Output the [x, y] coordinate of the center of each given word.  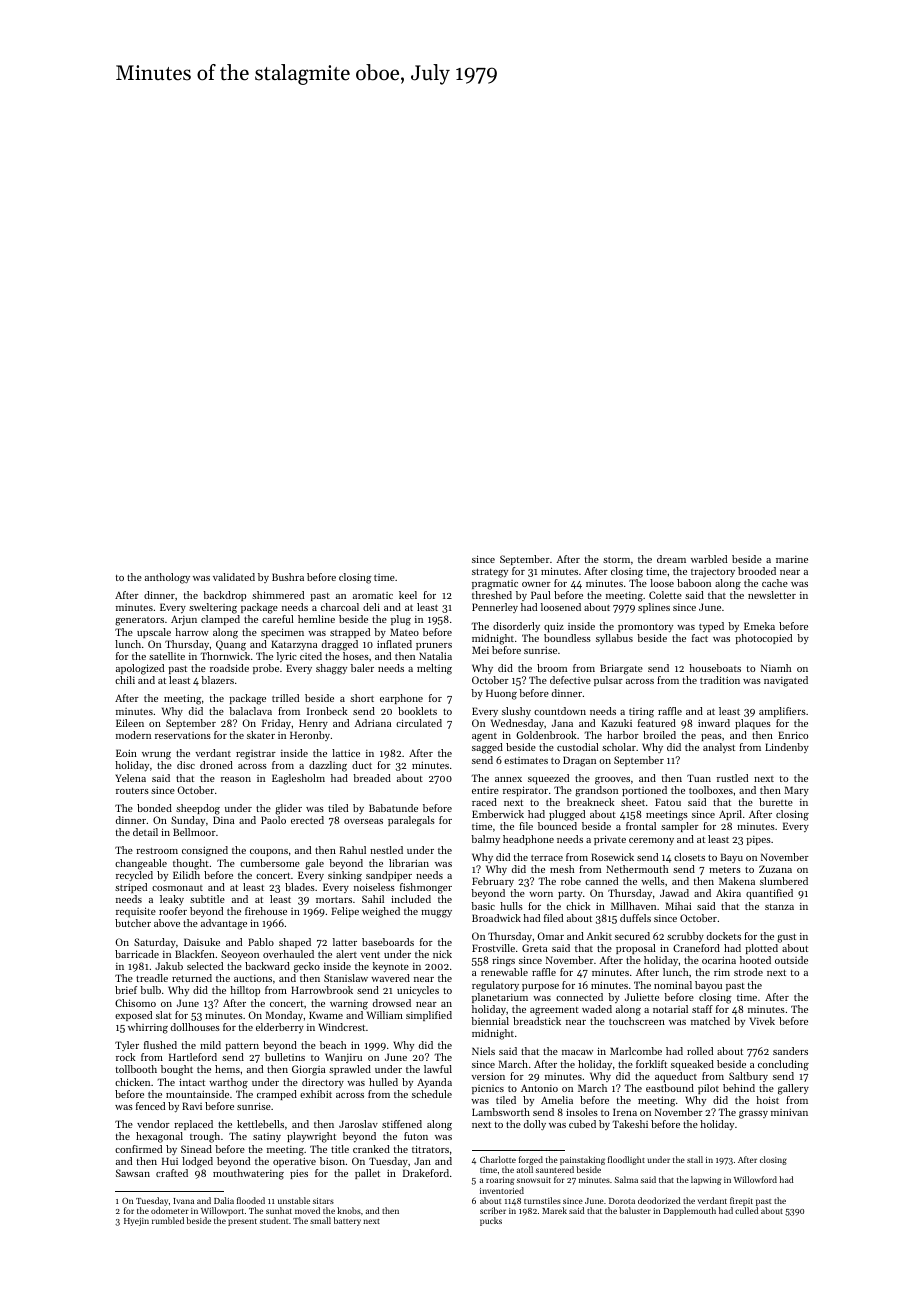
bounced [557, 826]
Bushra [288, 577]
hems [227, 1069]
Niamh [776, 668]
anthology [167, 578]
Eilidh [186, 875]
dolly [535, 1125]
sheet [633, 802]
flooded [251, 1200]
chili [125, 680]
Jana [562, 723]
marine [792, 559]
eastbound [670, 1088]
